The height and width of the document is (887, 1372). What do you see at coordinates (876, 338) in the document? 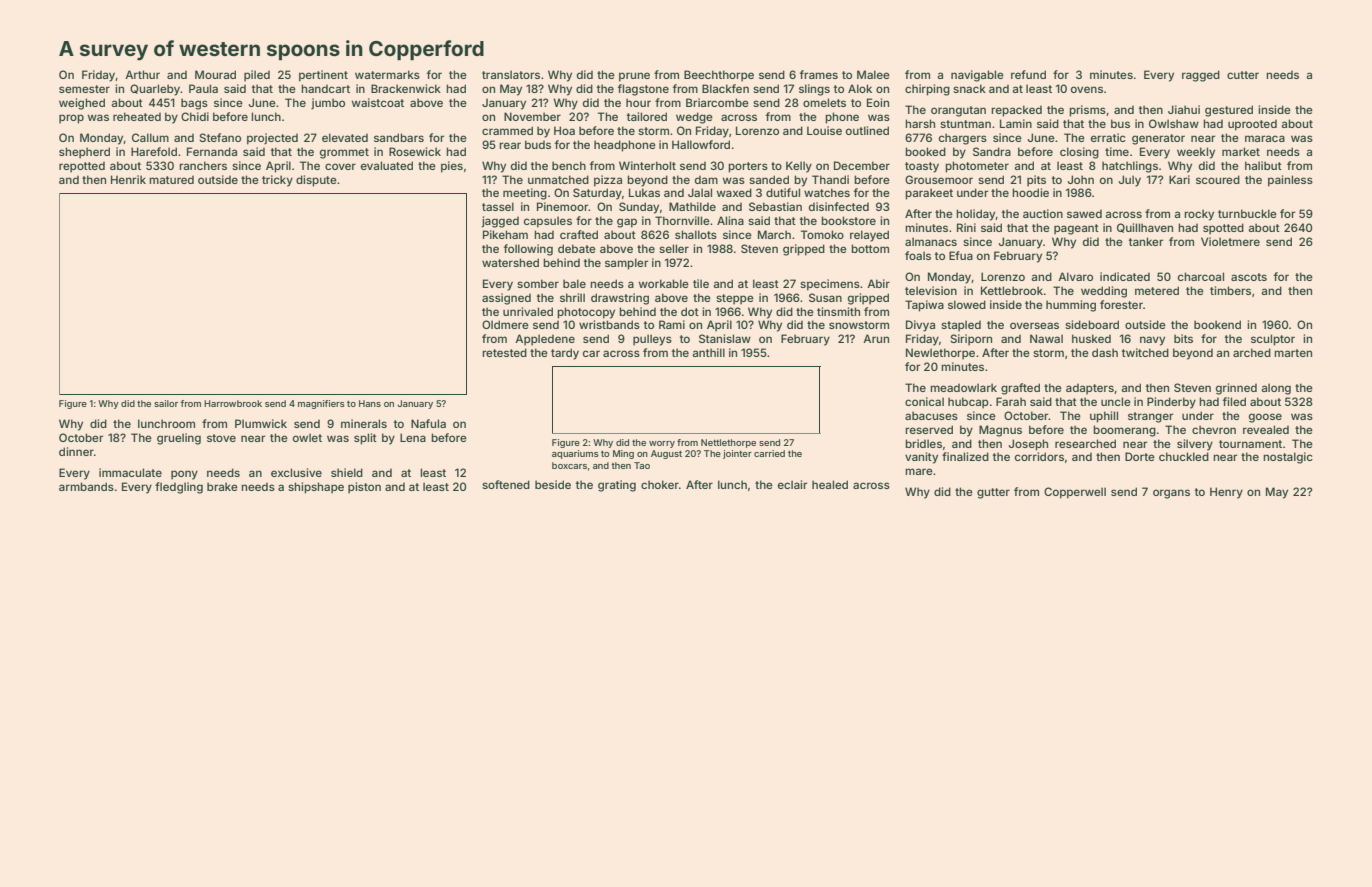
I see `Arun` at bounding box center [876, 338].
